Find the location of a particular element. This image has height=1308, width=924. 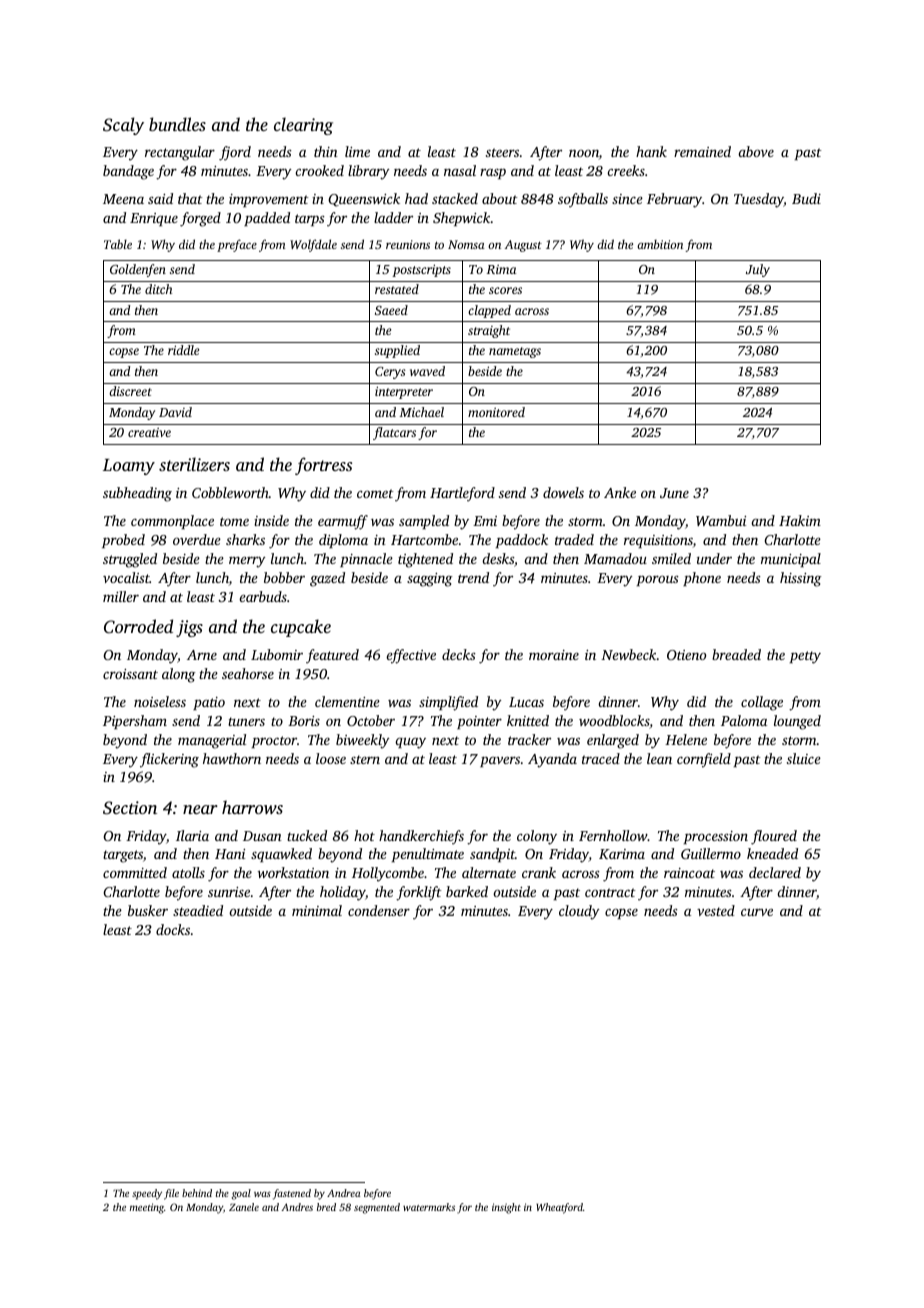

pointer is located at coordinates (479, 722).
